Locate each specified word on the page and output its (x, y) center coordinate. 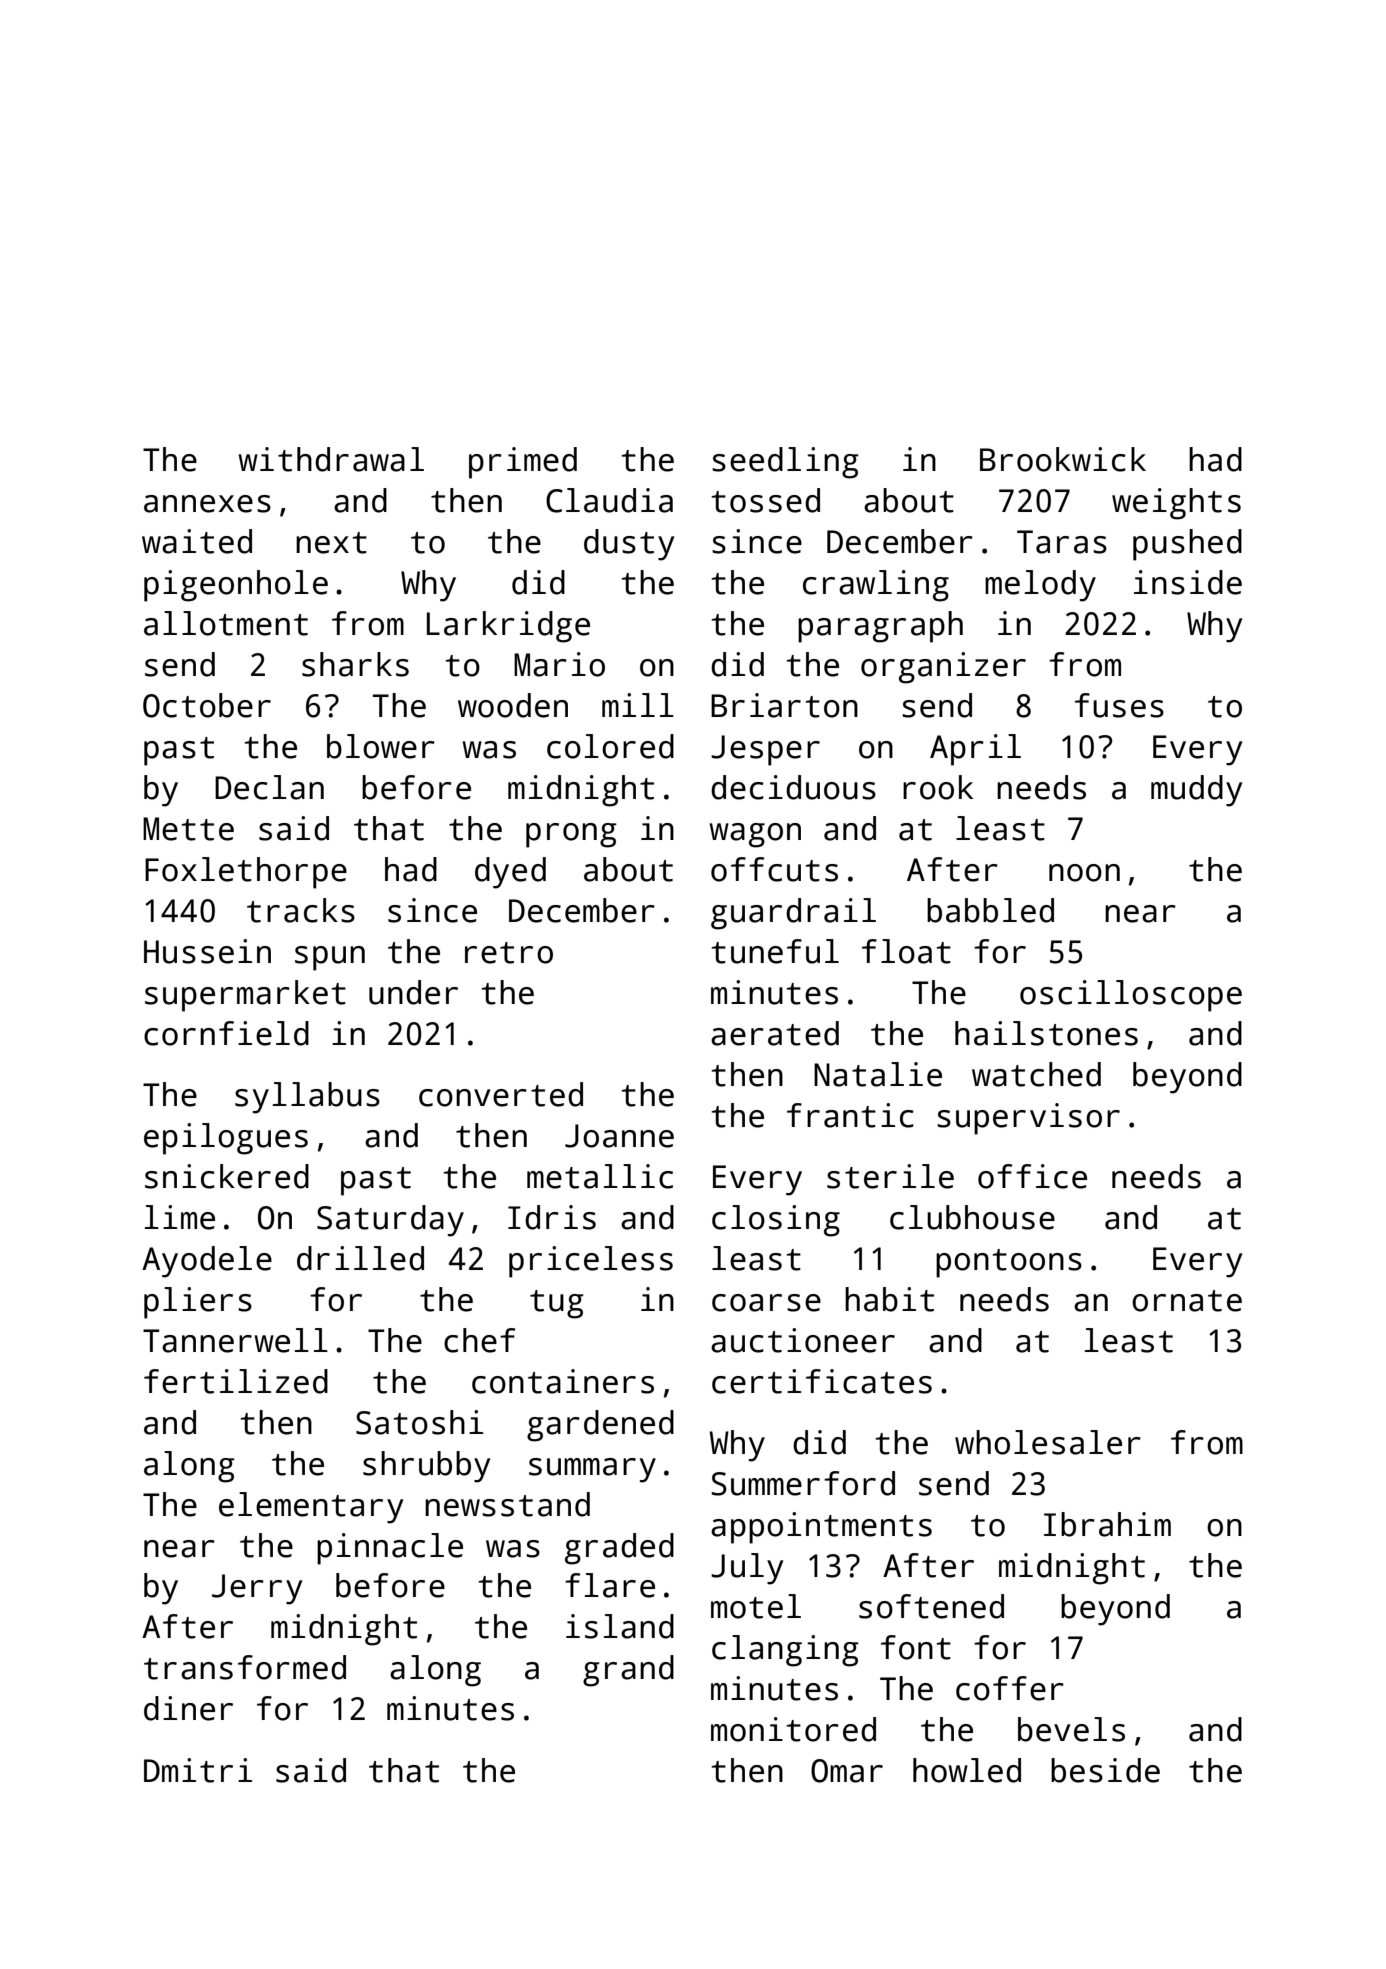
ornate (1187, 1301)
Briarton (784, 705)
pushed (1187, 545)
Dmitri (198, 1770)
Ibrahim (1107, 1524)
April (975, 750)
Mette (188, 829)
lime (180, 1217)
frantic (850, 1115)
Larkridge (508, 627)
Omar (847, 1771)
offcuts (774, 869)
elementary (311, 1508)
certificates (822, 1381)
